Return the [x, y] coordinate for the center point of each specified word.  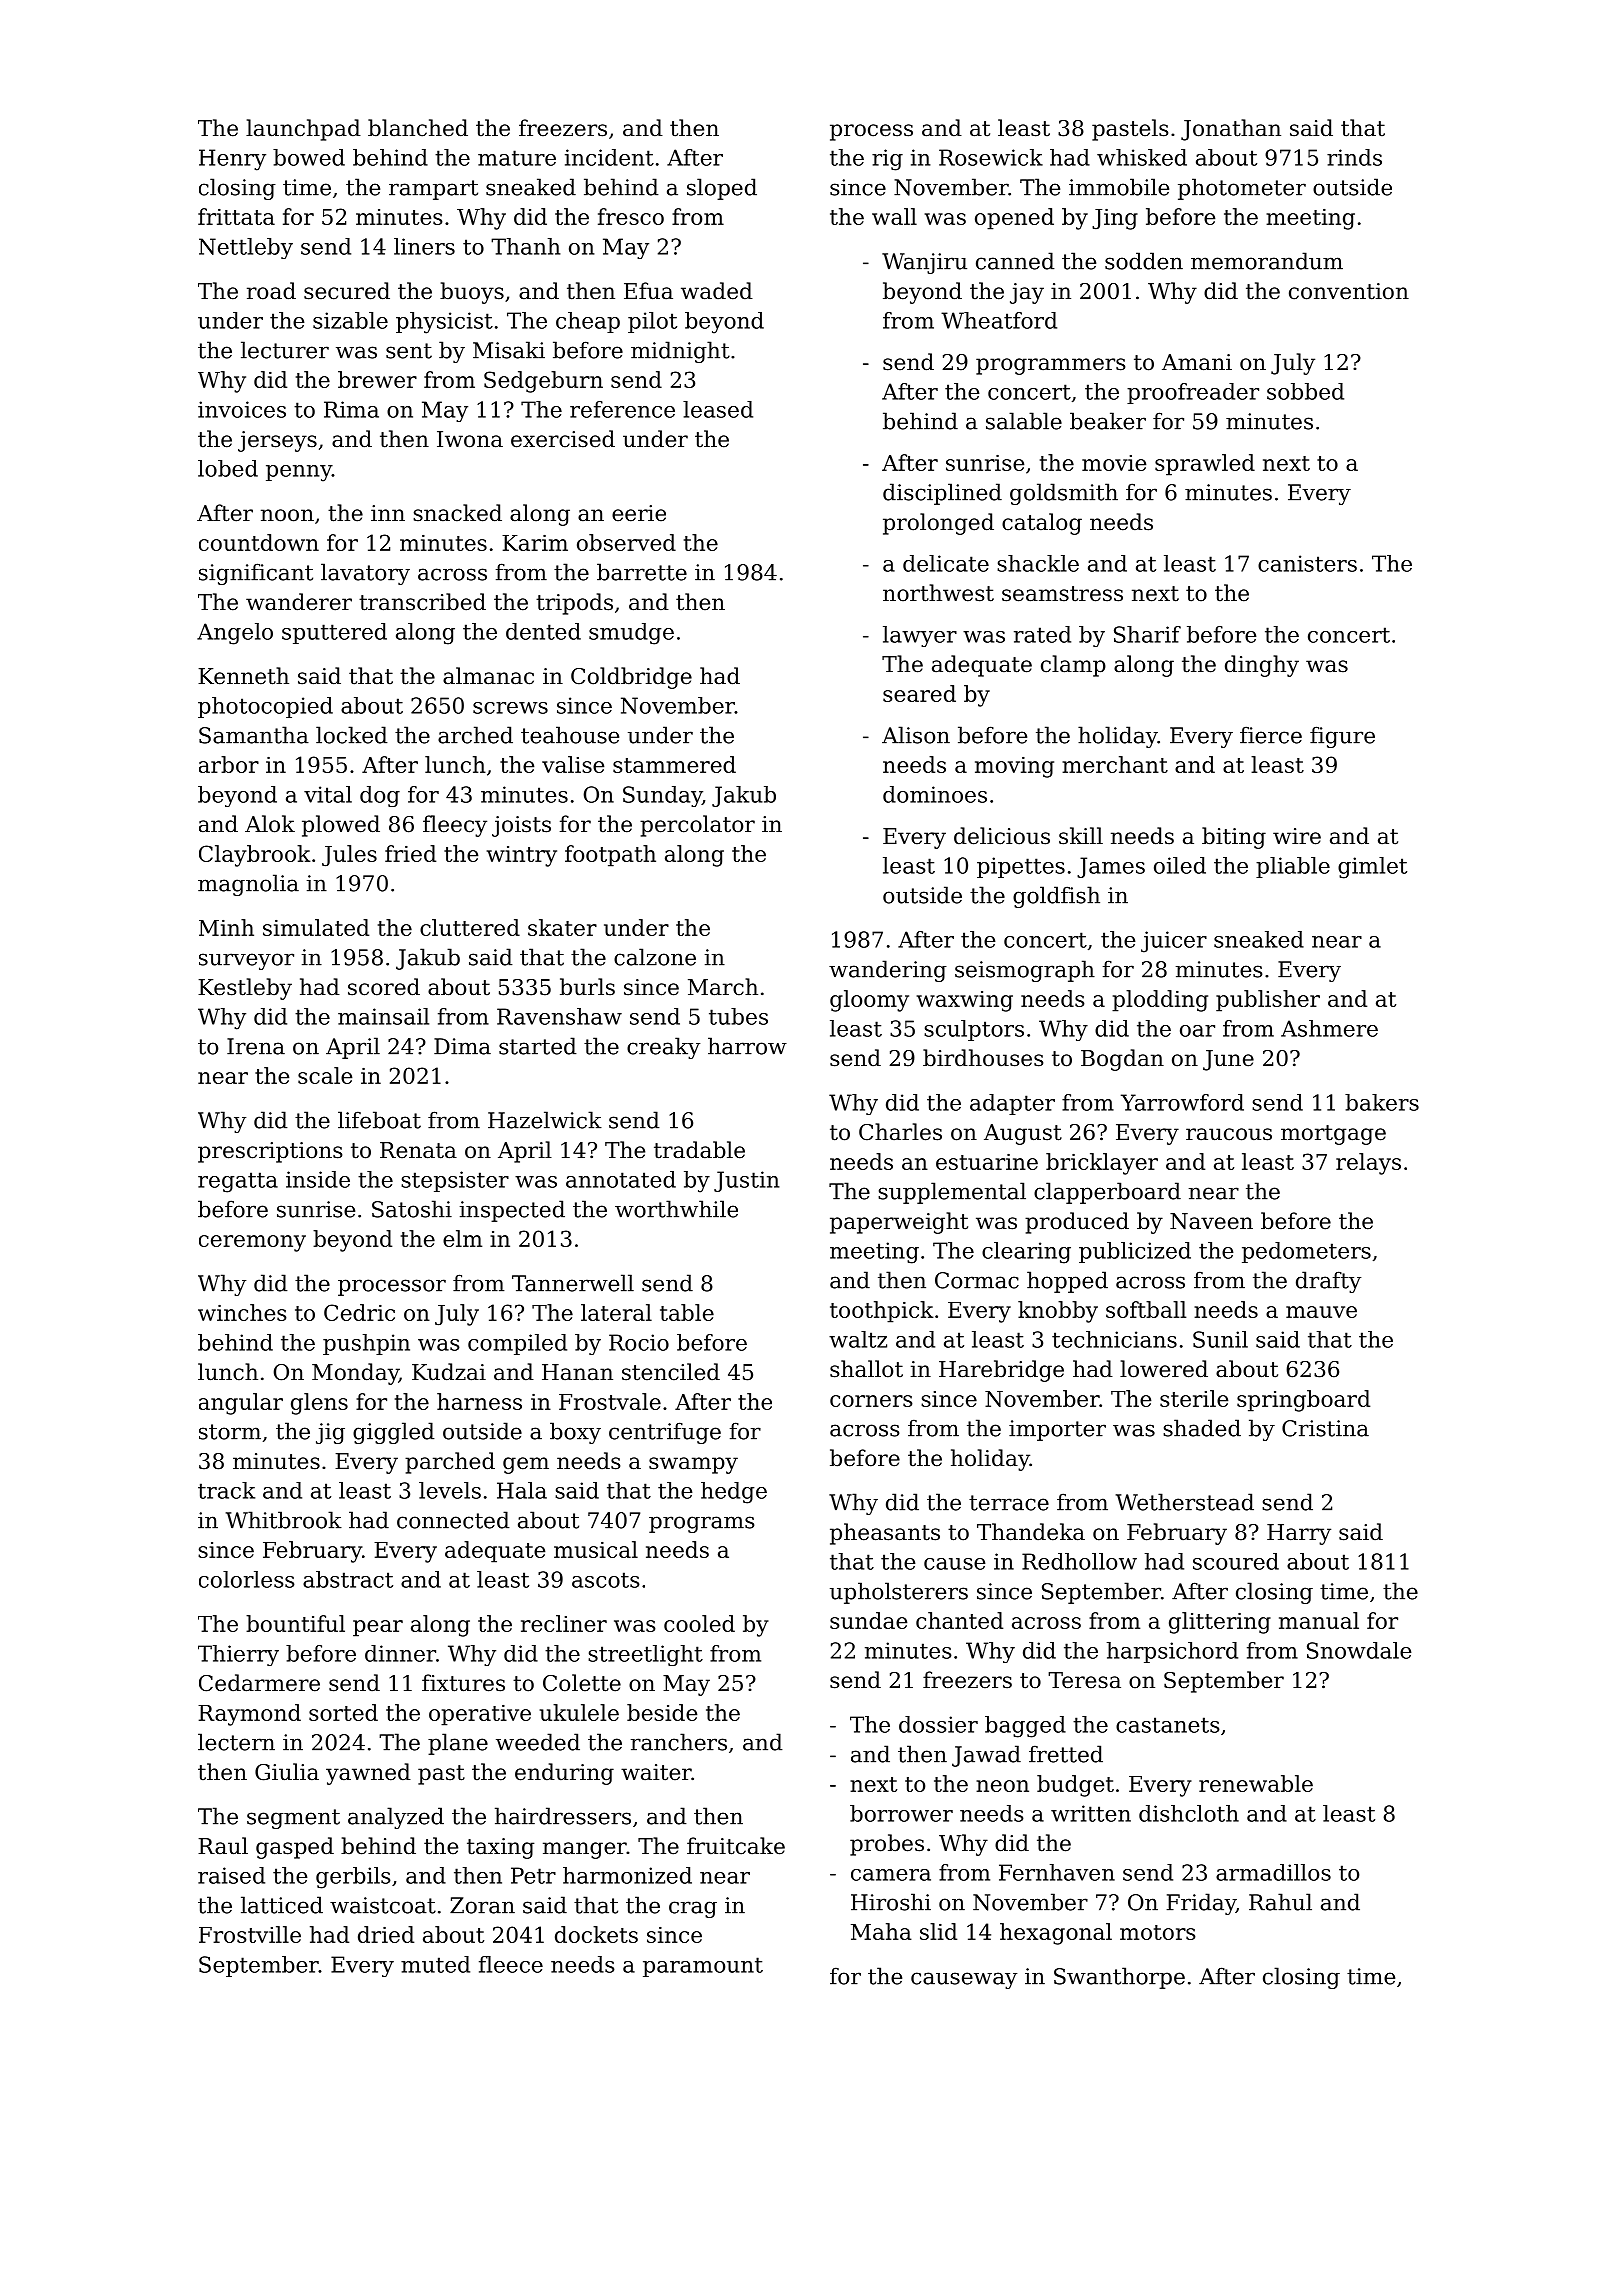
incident [609, 157]
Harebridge [1001, 1371]
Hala [522, 1490]
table [687, 1312]
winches [242, 1312]
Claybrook [255, 856]
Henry [232, 160]
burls [587, 987]
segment [293, 1819]
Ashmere [1329, 1028]
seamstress [1062, 594]
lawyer [920, 636]
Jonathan [1231, 130]
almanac [488, 676]
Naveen [1211, 1221]
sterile [1194, 1398]
